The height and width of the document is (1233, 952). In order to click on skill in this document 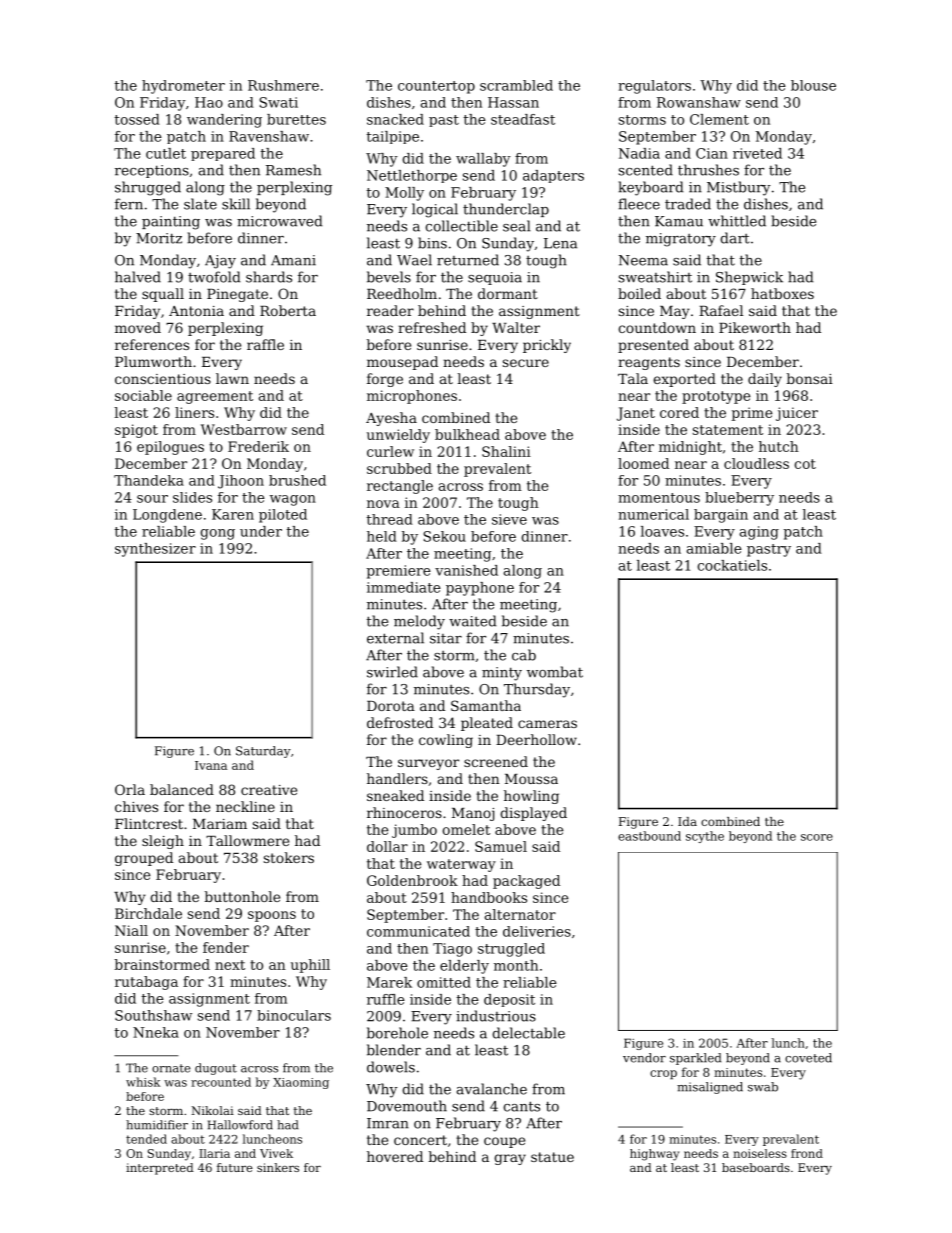, I will do `click(236, 204)`.
